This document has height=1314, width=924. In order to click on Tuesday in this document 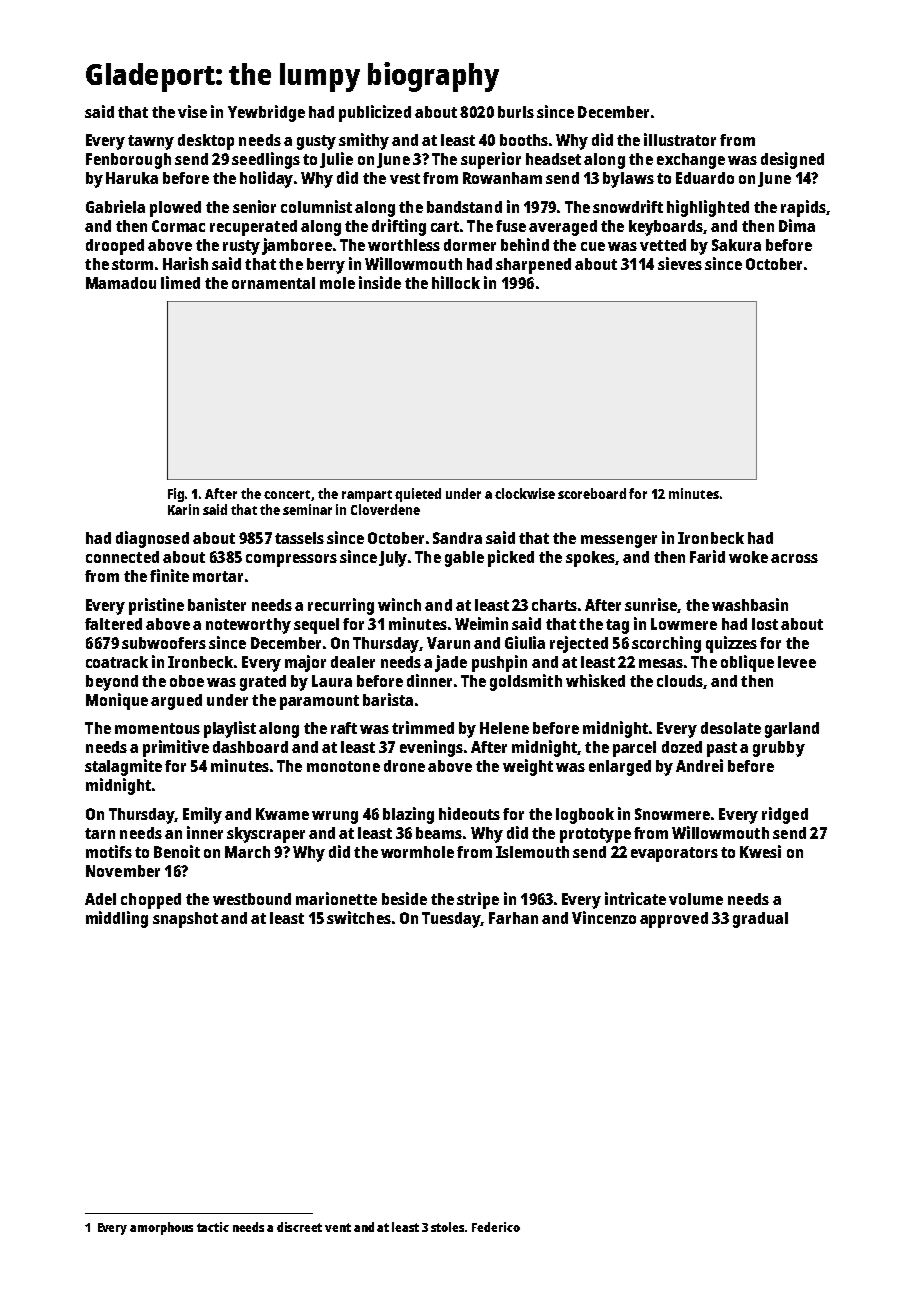, I will do `click(452, 920)`.
